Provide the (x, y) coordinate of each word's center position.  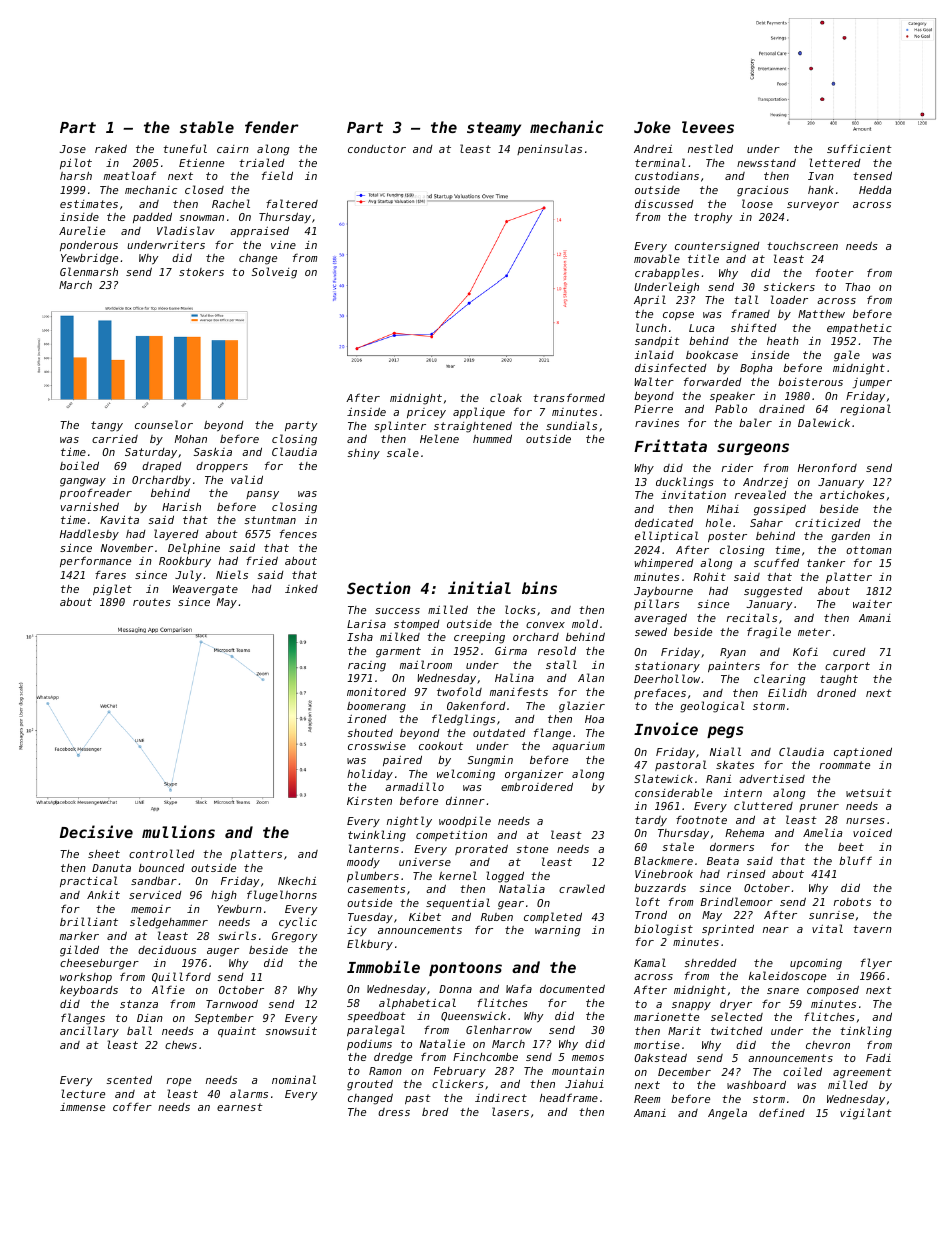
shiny (363, 453)
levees (708, 127)
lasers (510, 1111)
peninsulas (549, 149)
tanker (826, 563)
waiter (872, 604)
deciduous (167, 949)
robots (852, 902)
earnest (240, 1107)
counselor (164, 424)
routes (152, 602)
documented (572, 988)
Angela (727, 1114)
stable (207, 127)
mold (585, 623)
